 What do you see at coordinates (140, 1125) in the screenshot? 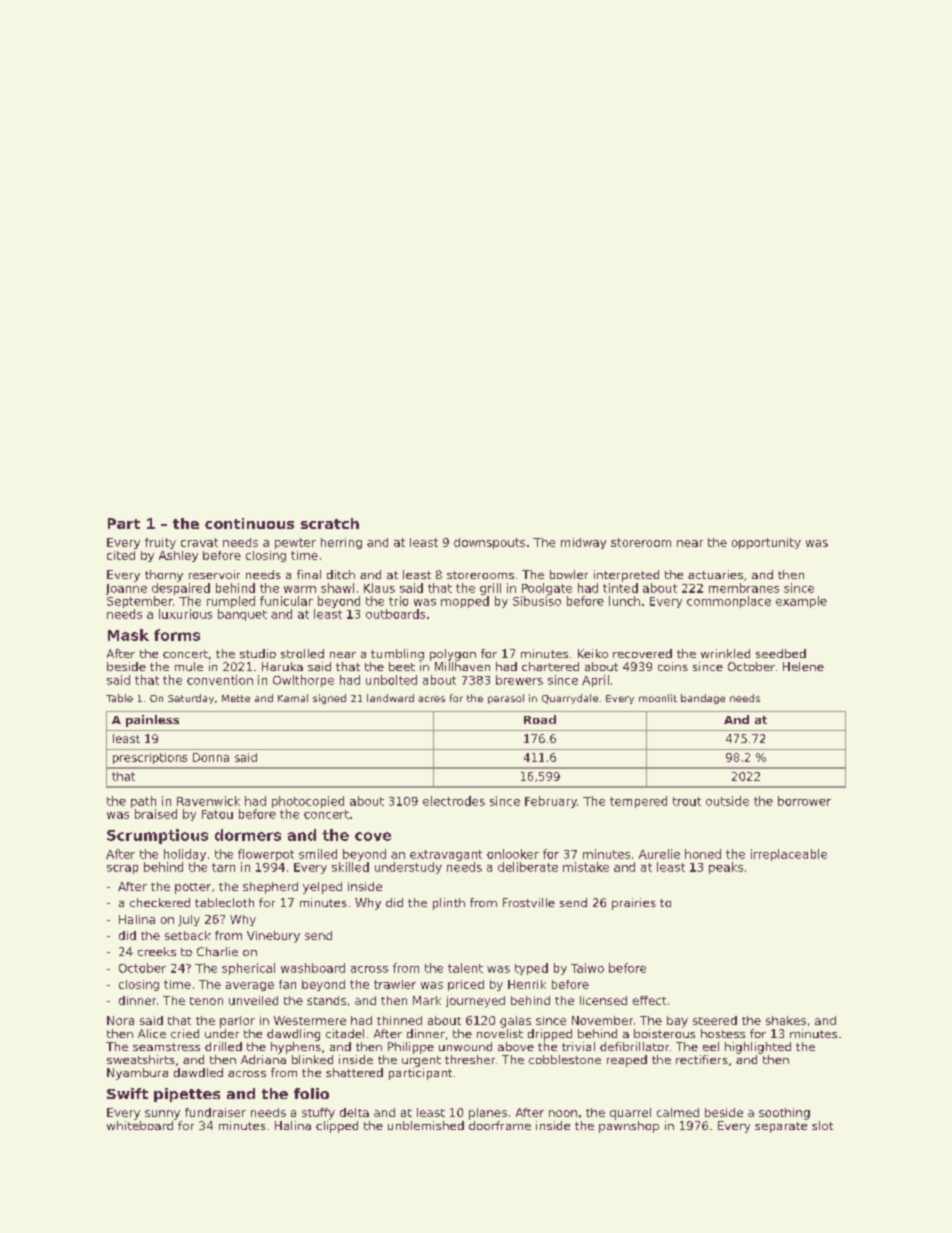
I see `whiteboard` at bounding box center [140, 1125].
